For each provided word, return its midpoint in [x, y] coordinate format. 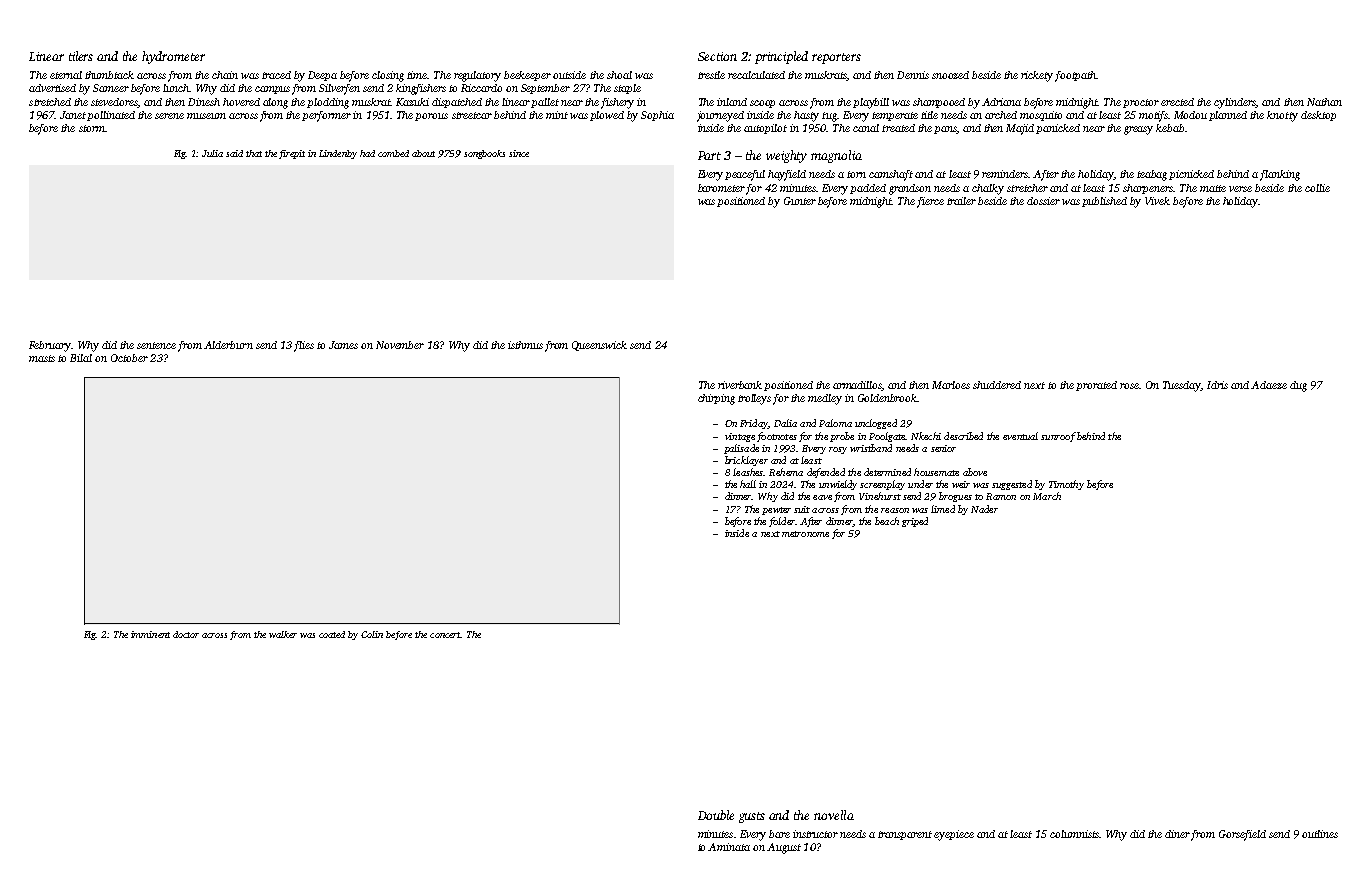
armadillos [857, 386]
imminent [150, 634]
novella [834, 815]
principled [781, 57]
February [50, 346]
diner [1177, 834]
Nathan [1324, 102]
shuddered [997, 385]
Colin [372, 634]
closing [388, 76]
